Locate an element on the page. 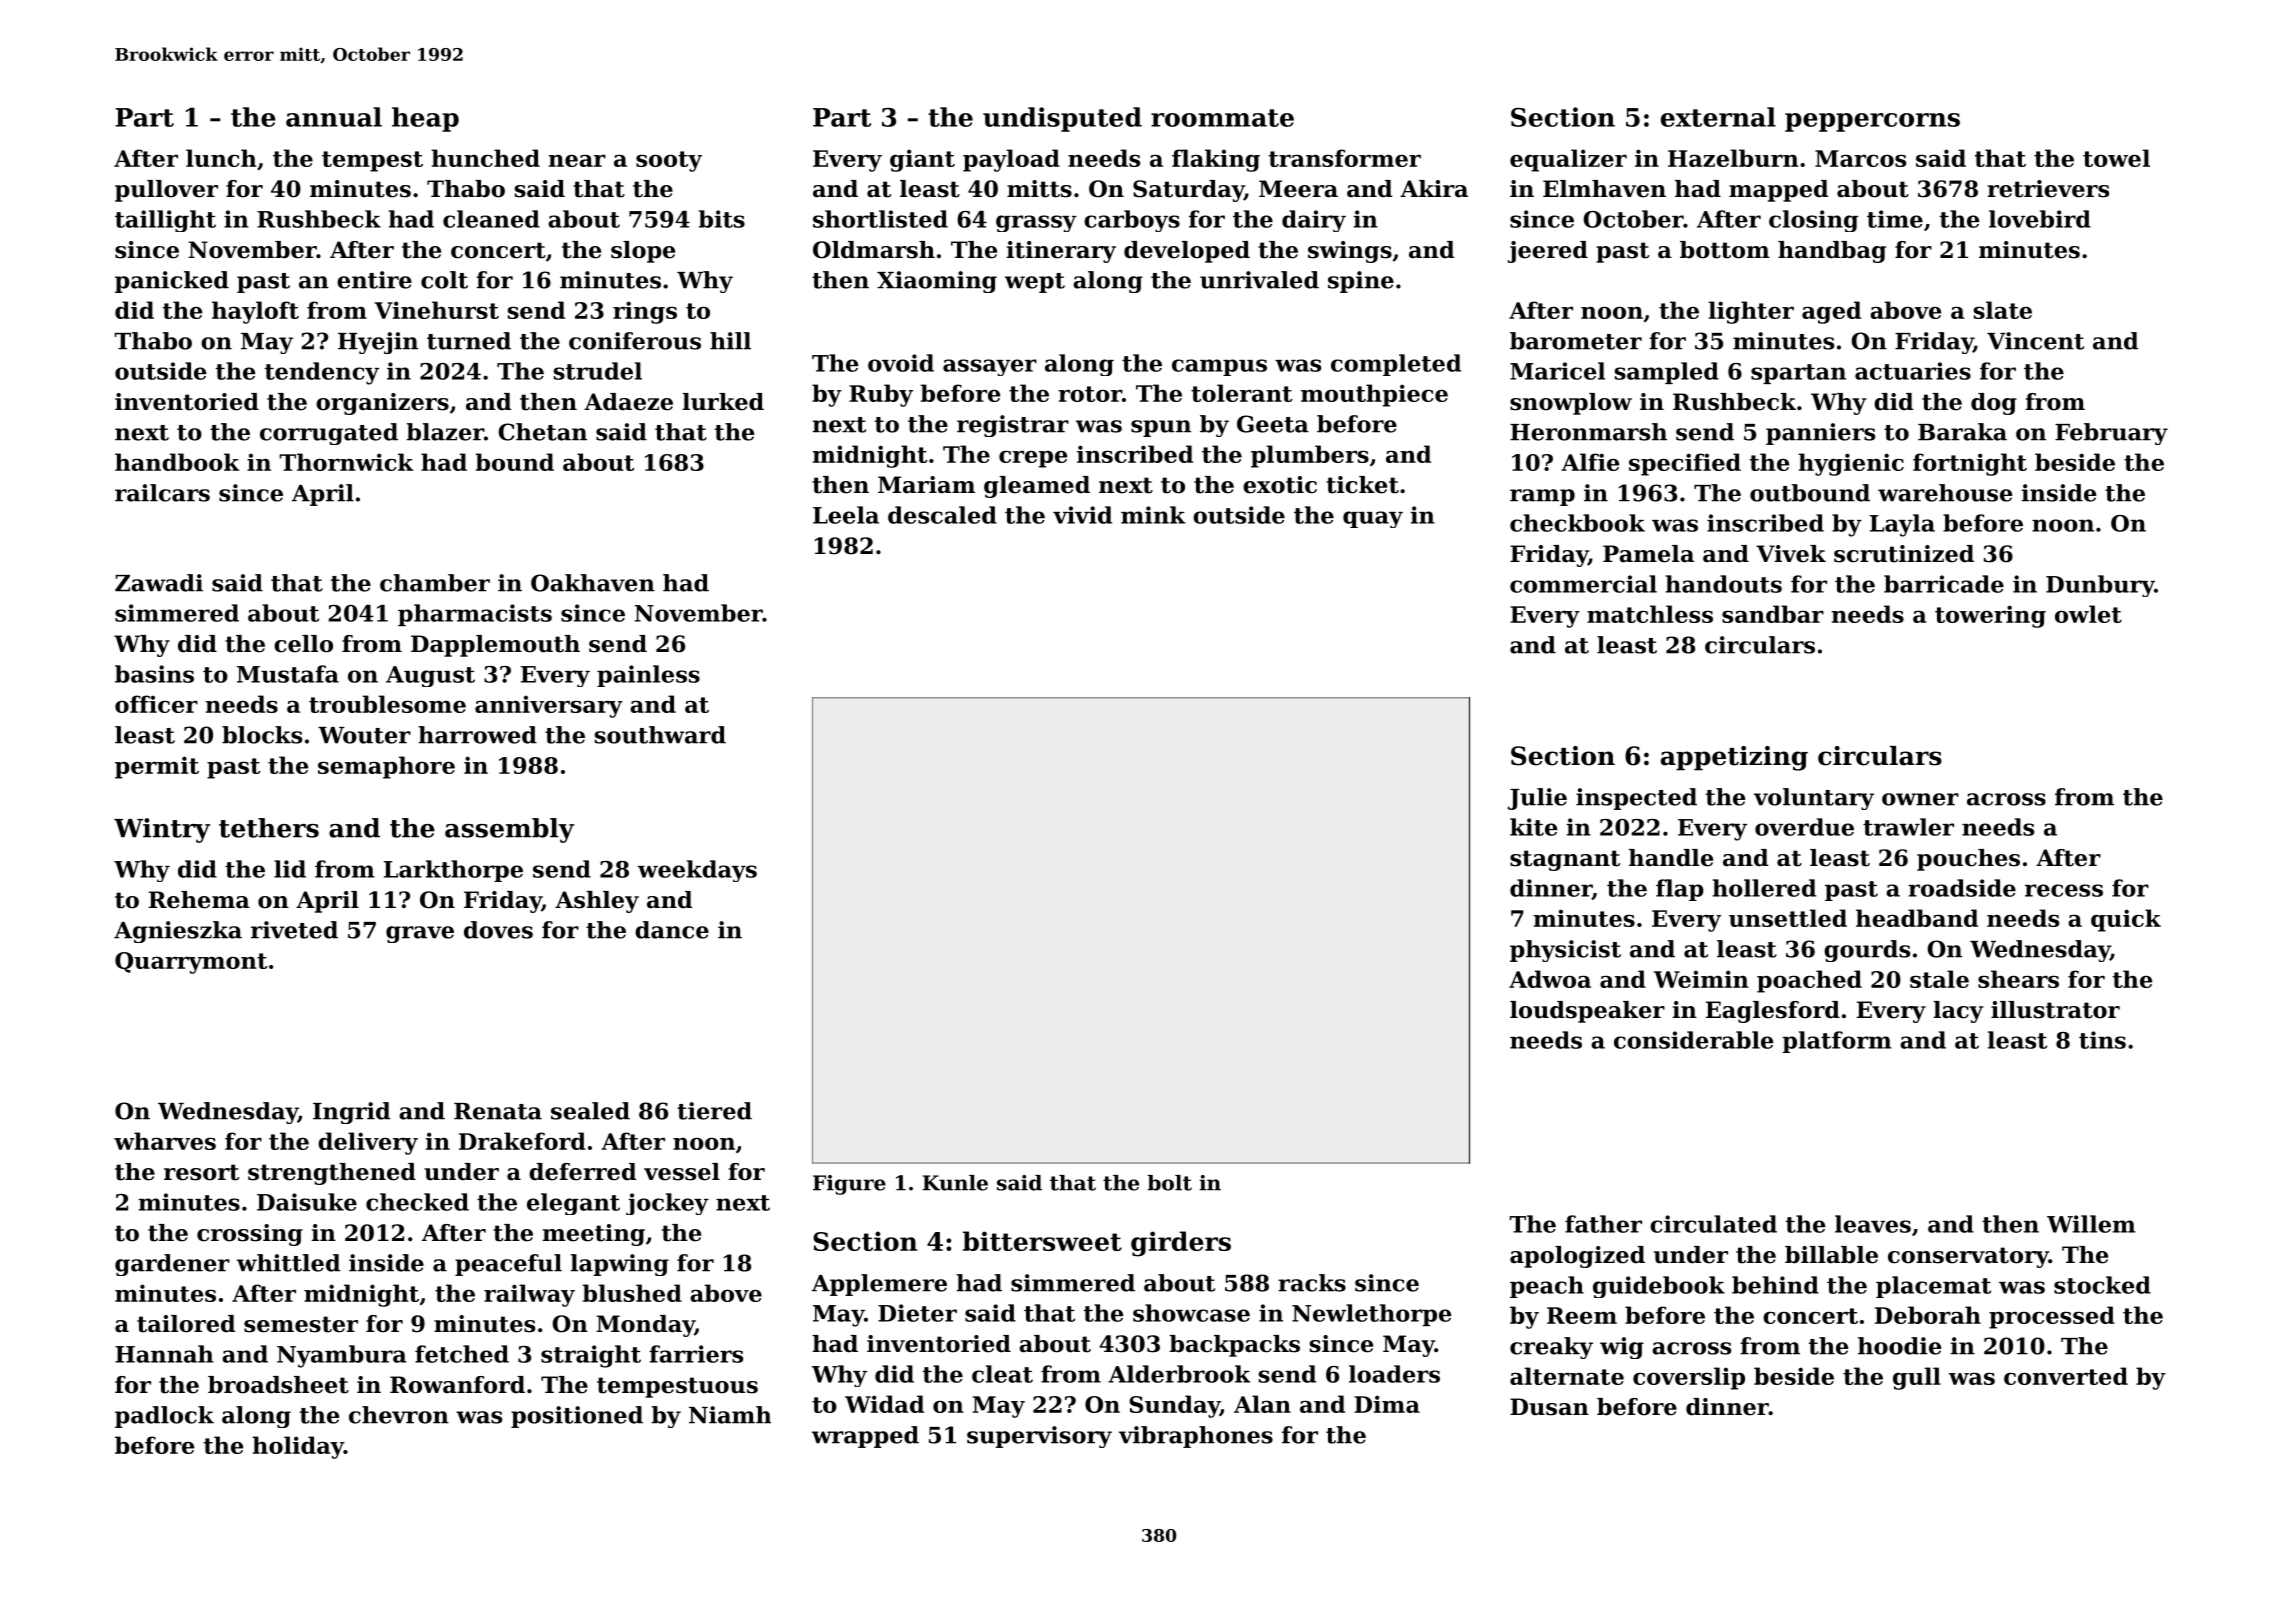 Image resolution: width=2282 pixels, height=1614 pixels. guidebook is located at coordinates (1659, 1287).
